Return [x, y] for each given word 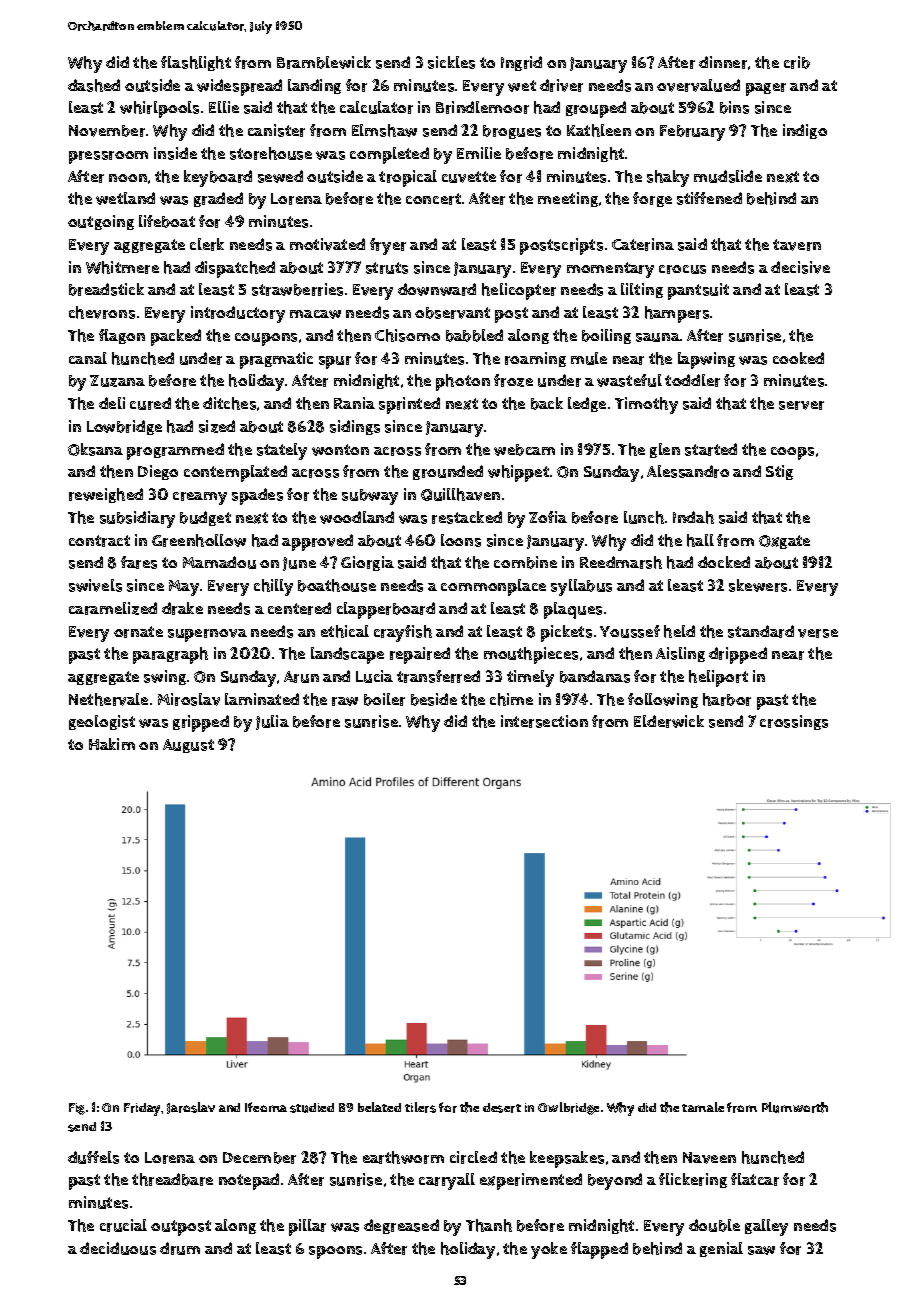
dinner [723, 62]
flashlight [196, 63]
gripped [201, 723]
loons [461, 540]
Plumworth [795, 1107]
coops [792, 453]
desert [502, 1108]
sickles [451, 62]
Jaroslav [191, 1108]
